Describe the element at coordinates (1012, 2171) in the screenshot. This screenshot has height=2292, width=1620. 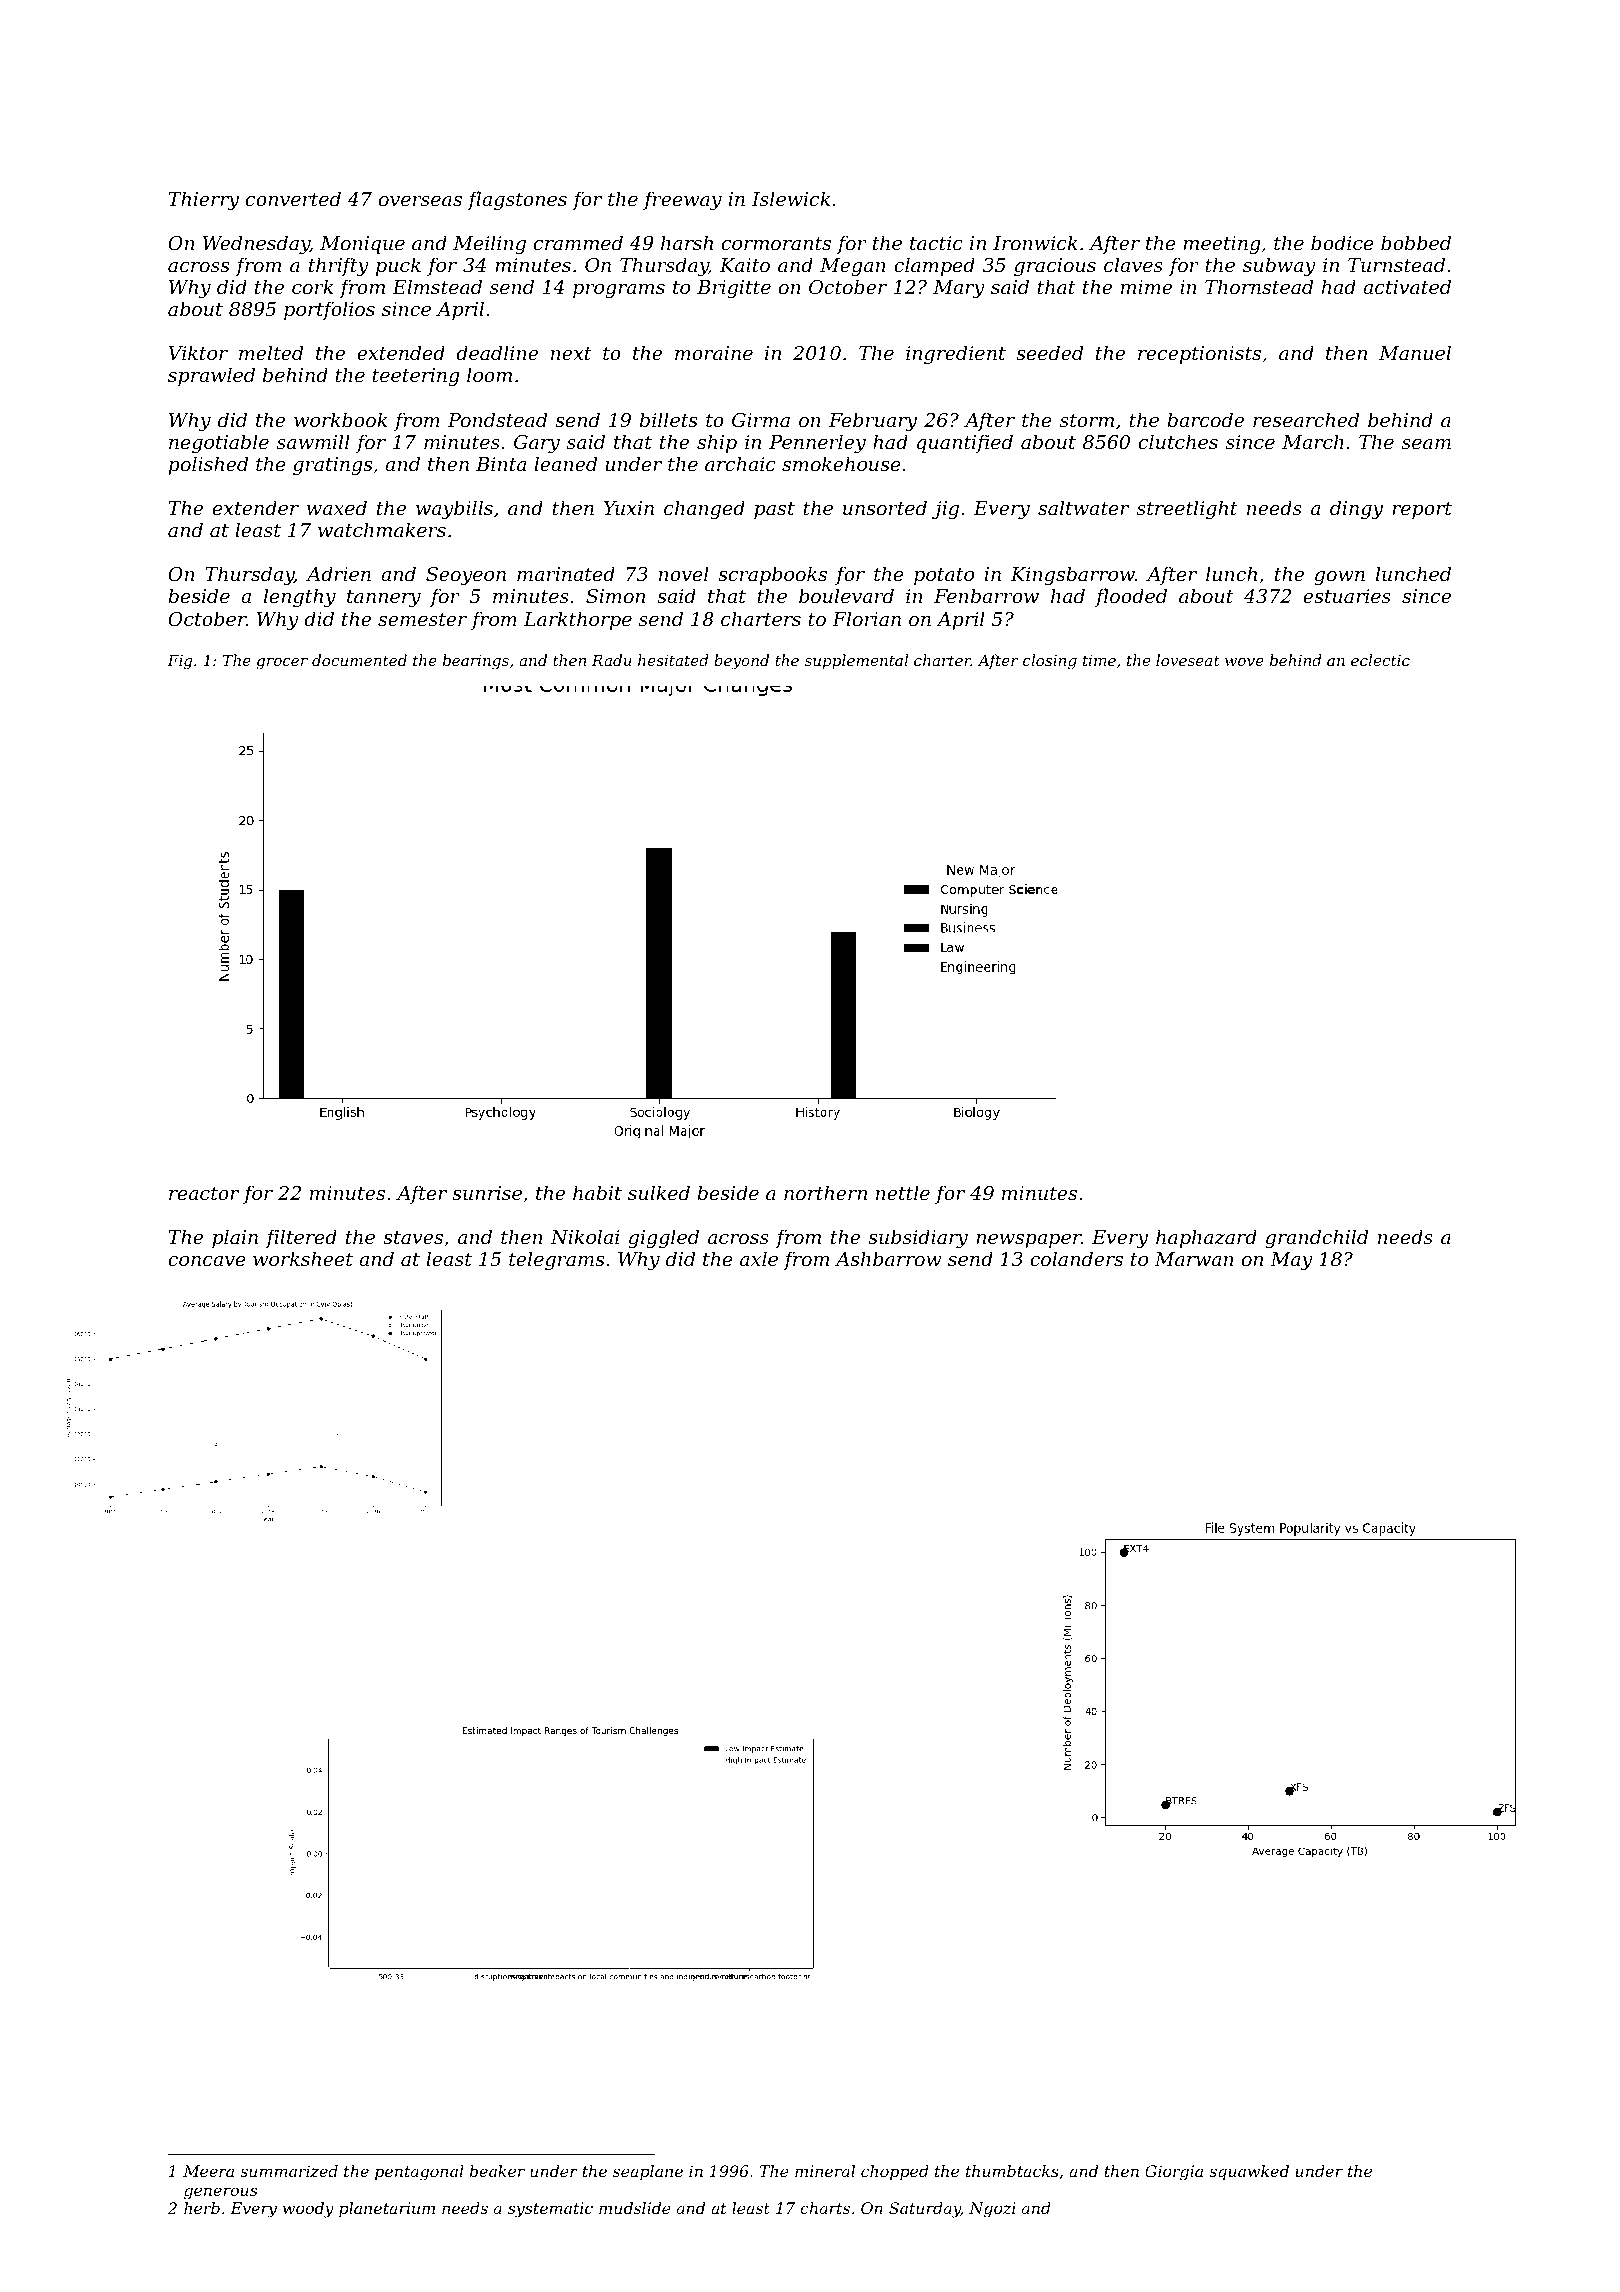
I see `thumbtacks` at that location.
